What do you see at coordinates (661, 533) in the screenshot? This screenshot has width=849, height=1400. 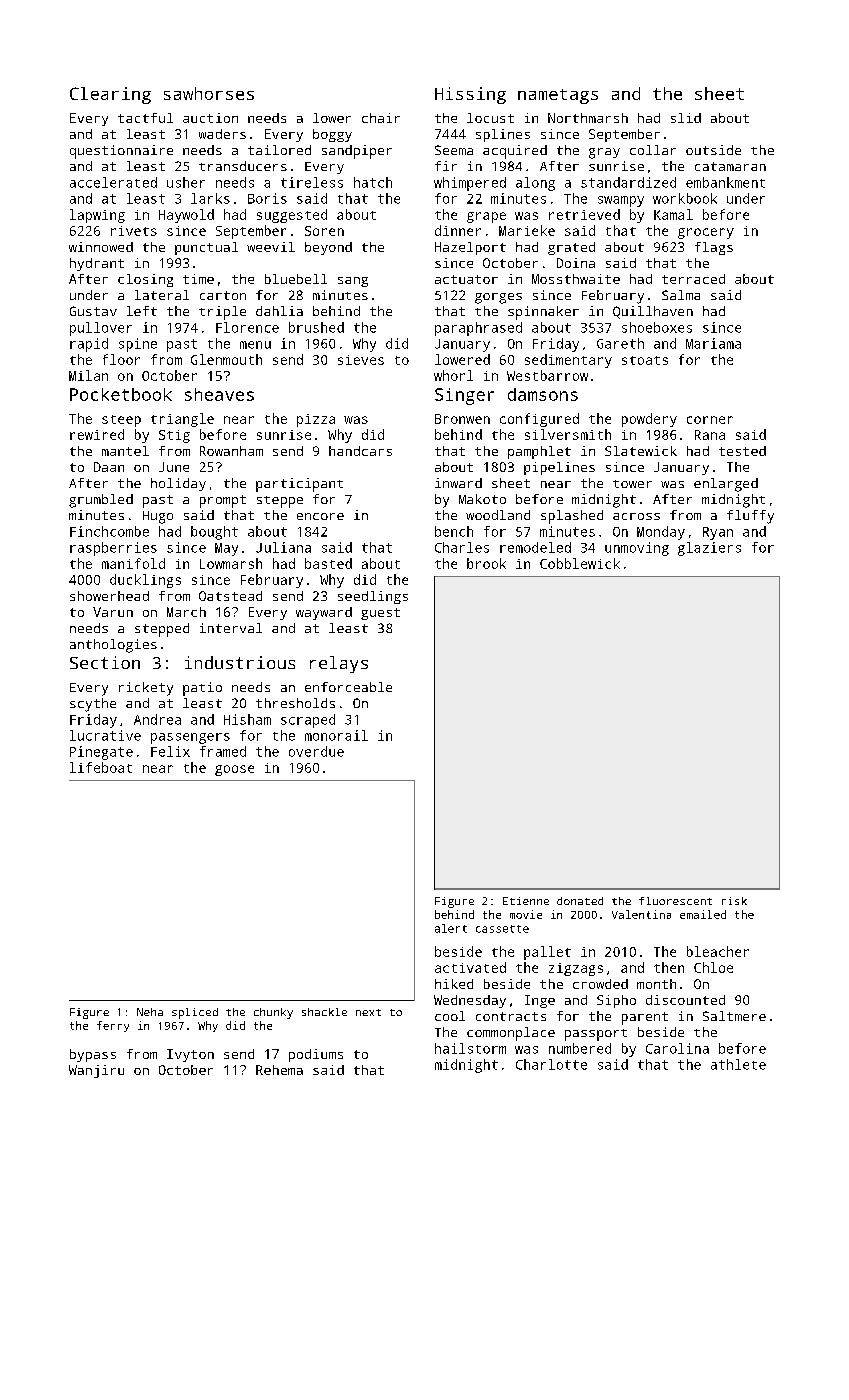 I see `Monday` at bounding box center [661, 533].
